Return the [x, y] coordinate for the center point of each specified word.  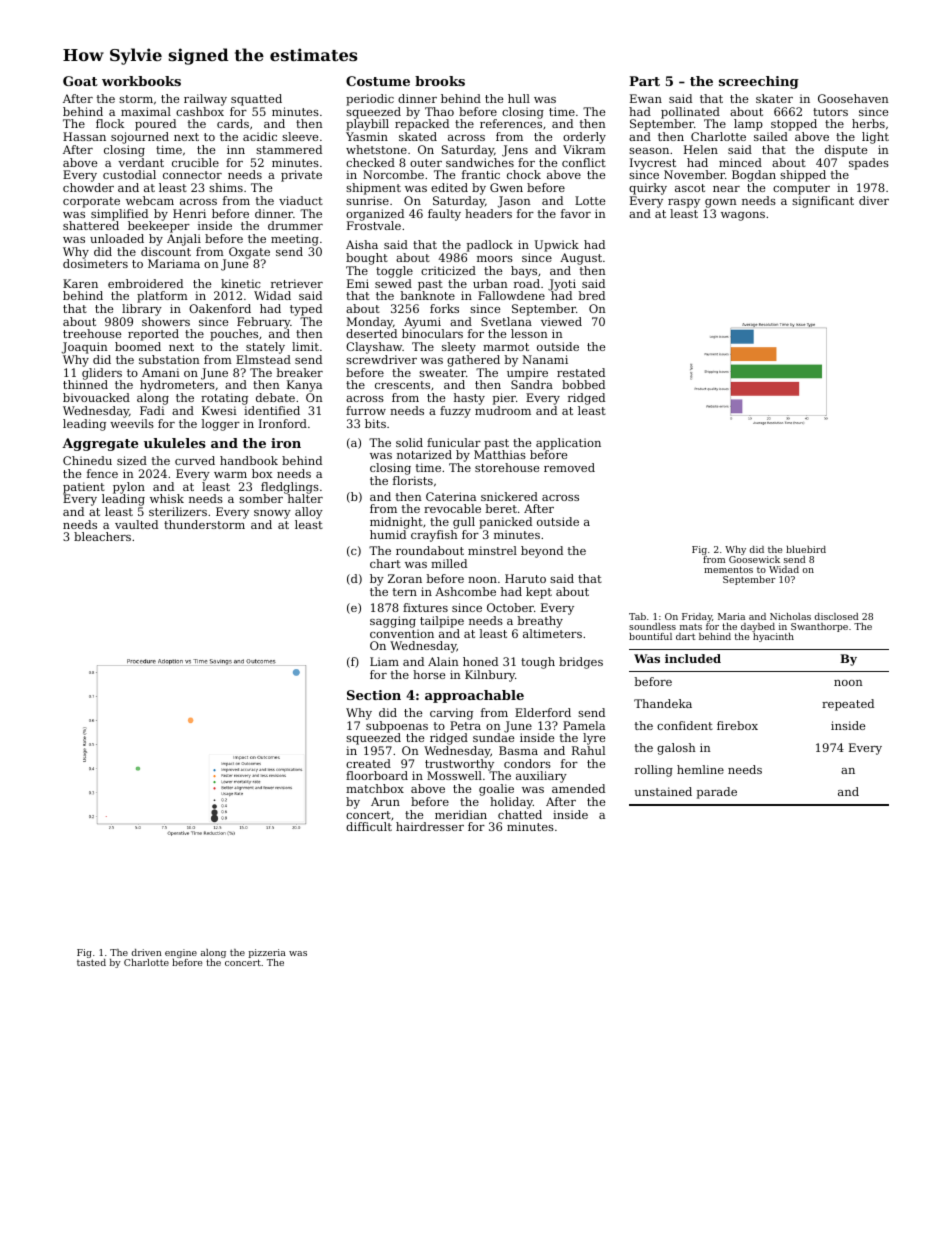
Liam [384, 661]
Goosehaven [853, 98]
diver [874, 200]
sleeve [300, 136]
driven [147, 952]
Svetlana [506, 321]
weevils [132, 423]
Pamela [584, 725]
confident [685, 725]
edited [449, 187]
